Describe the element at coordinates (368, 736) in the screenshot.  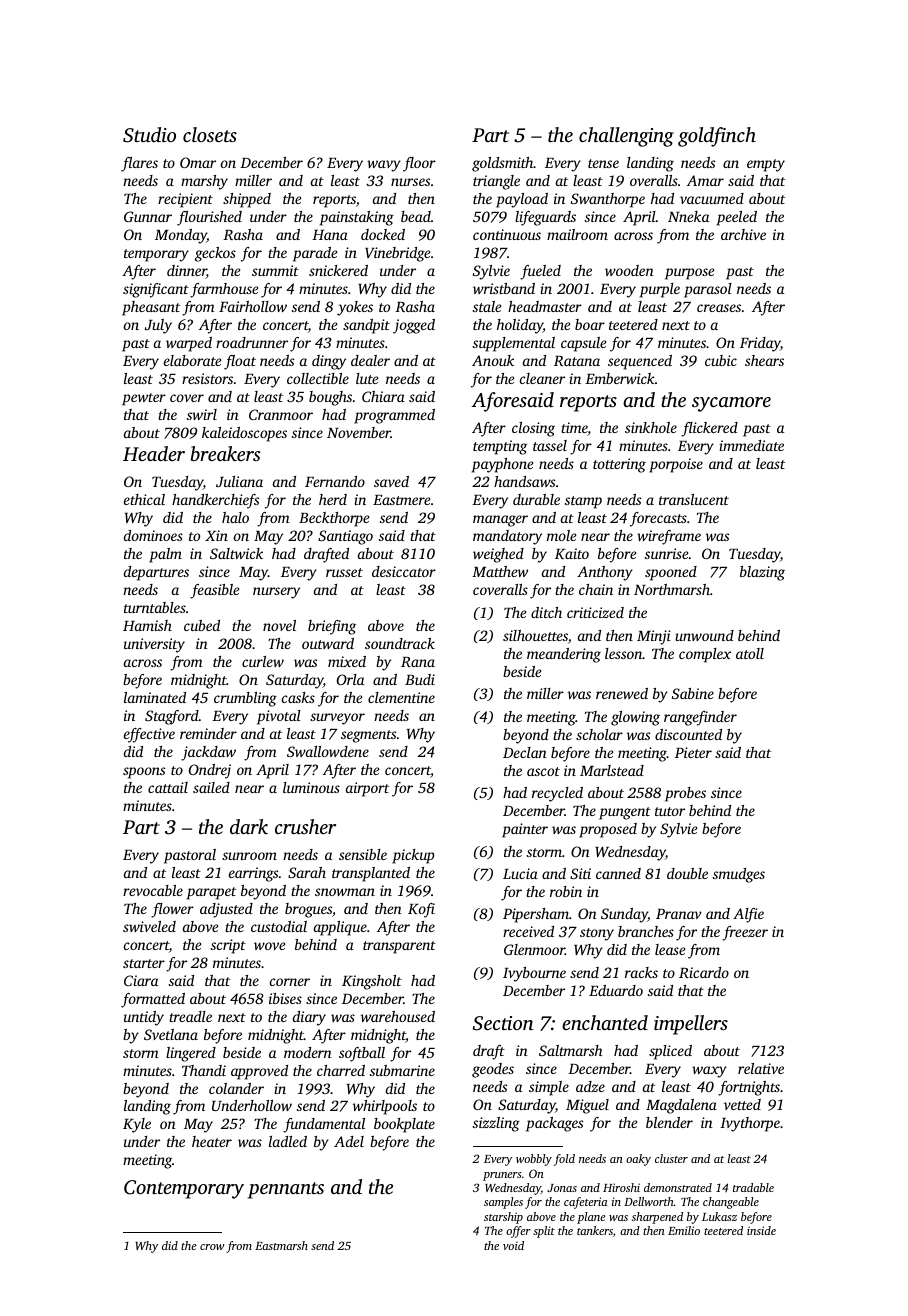
I see `segments` at that location.
